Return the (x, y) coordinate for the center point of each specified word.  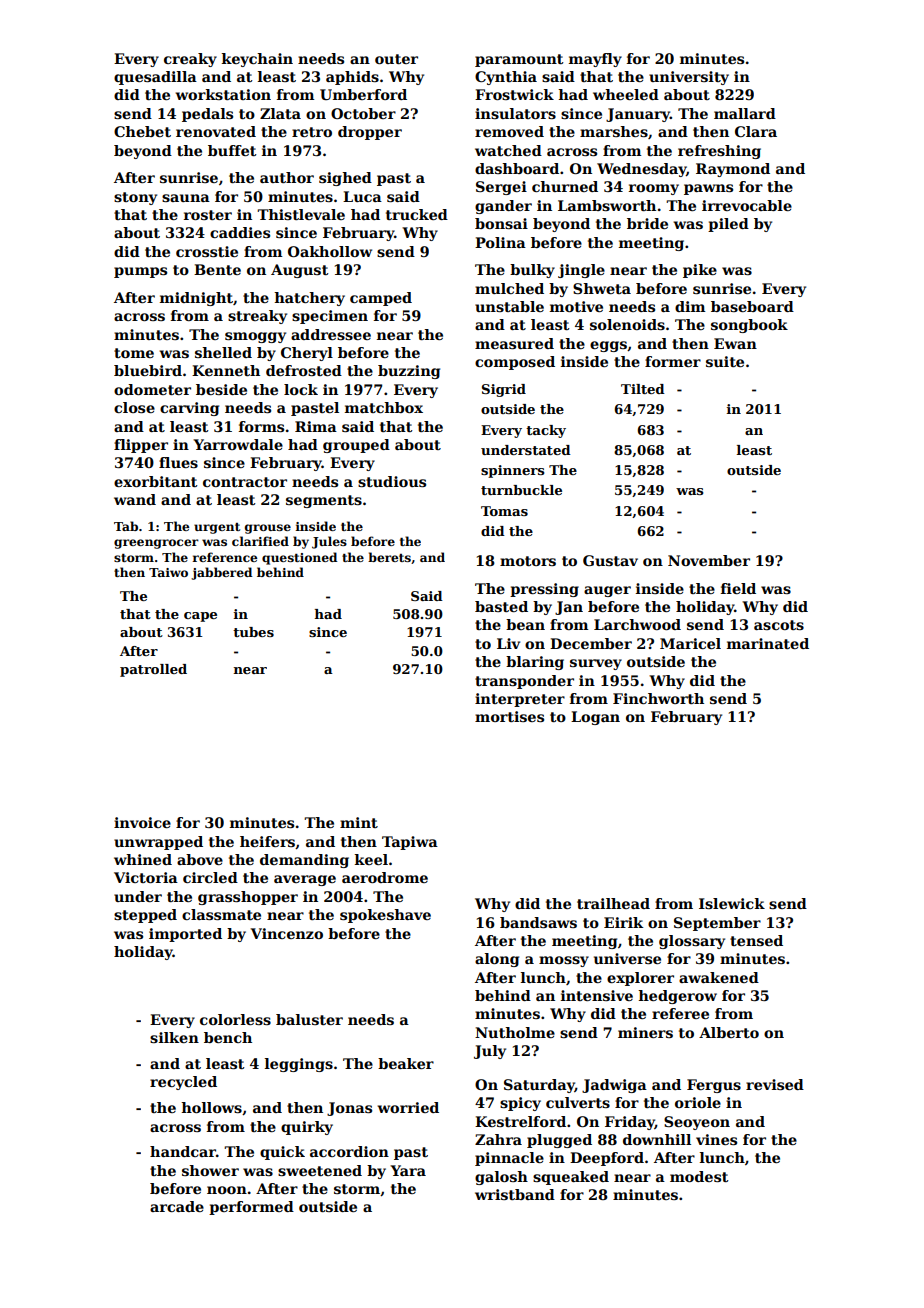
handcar (183, 1151)
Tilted (643, 389)
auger (607, 591)
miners (645, 1032)
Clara (756, 131)
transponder (524, 682)
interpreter (520, 700)
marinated (768, 643)
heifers (267, 841)
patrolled (153, 670)
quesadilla (155, 78)
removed (509, 131)
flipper (141, 446)
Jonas (349, 1109)
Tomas (504, 511)
